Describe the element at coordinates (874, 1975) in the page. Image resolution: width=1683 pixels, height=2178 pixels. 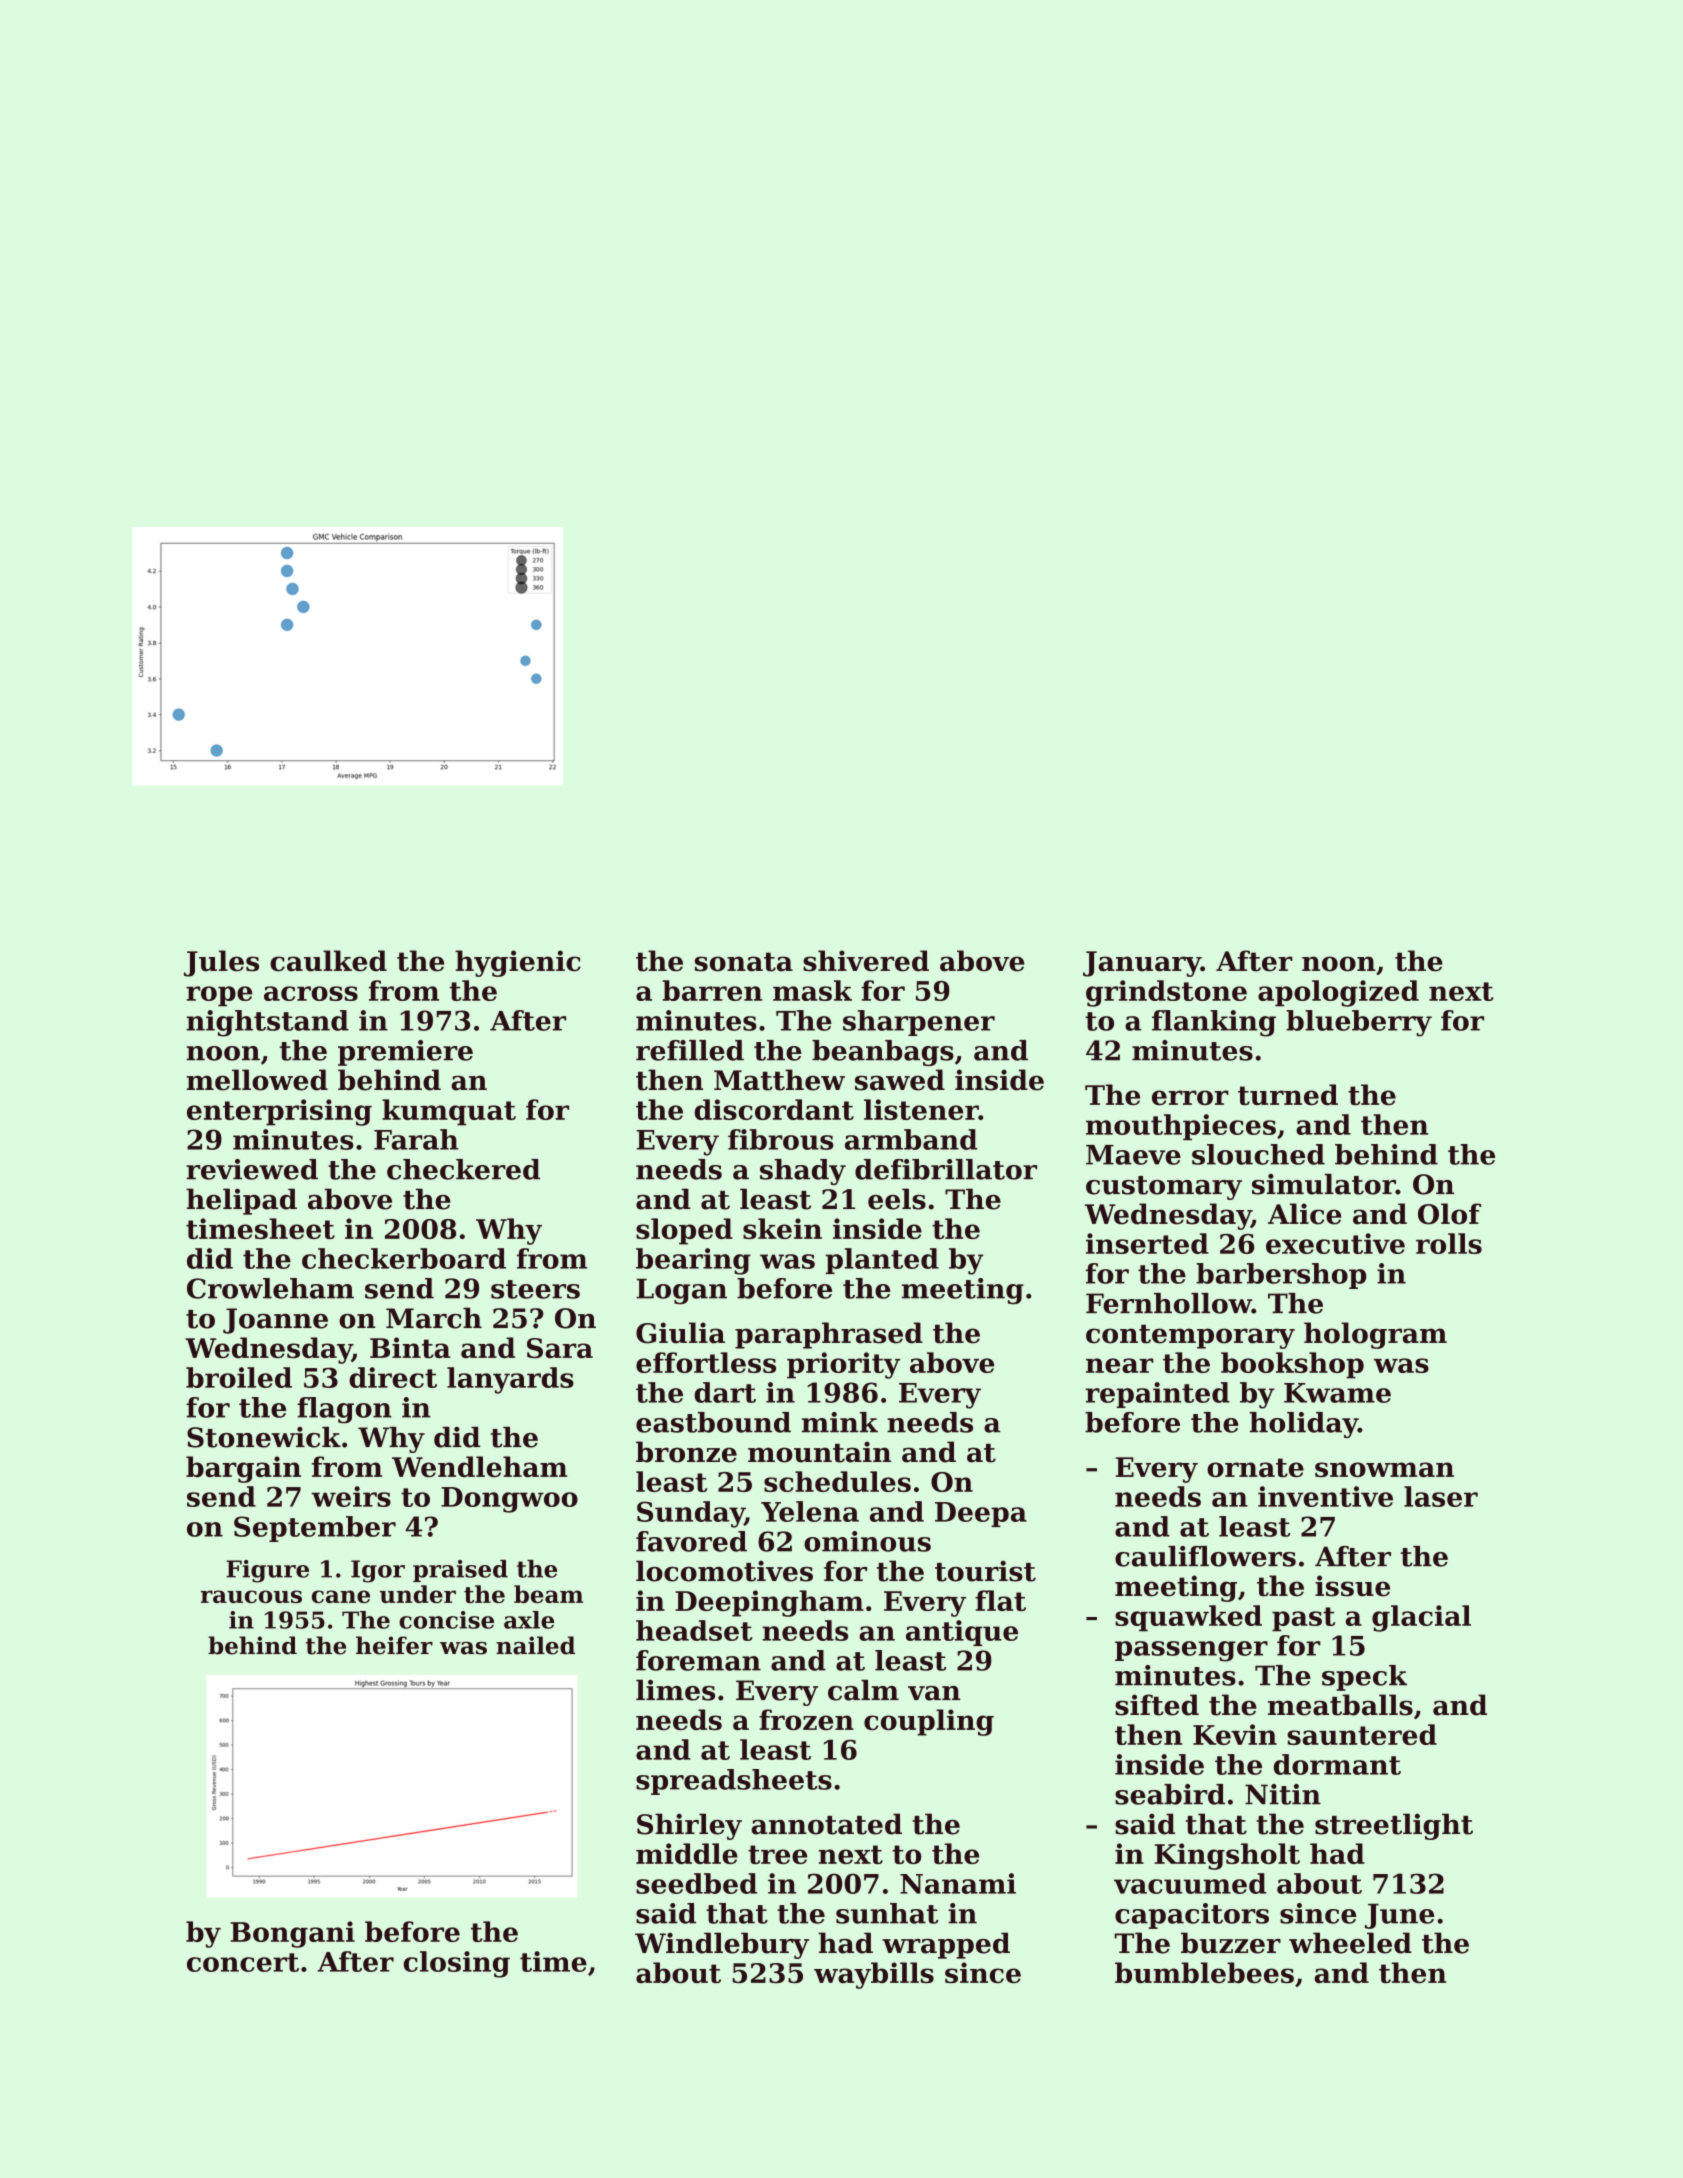
I see `waybills` at that location.
